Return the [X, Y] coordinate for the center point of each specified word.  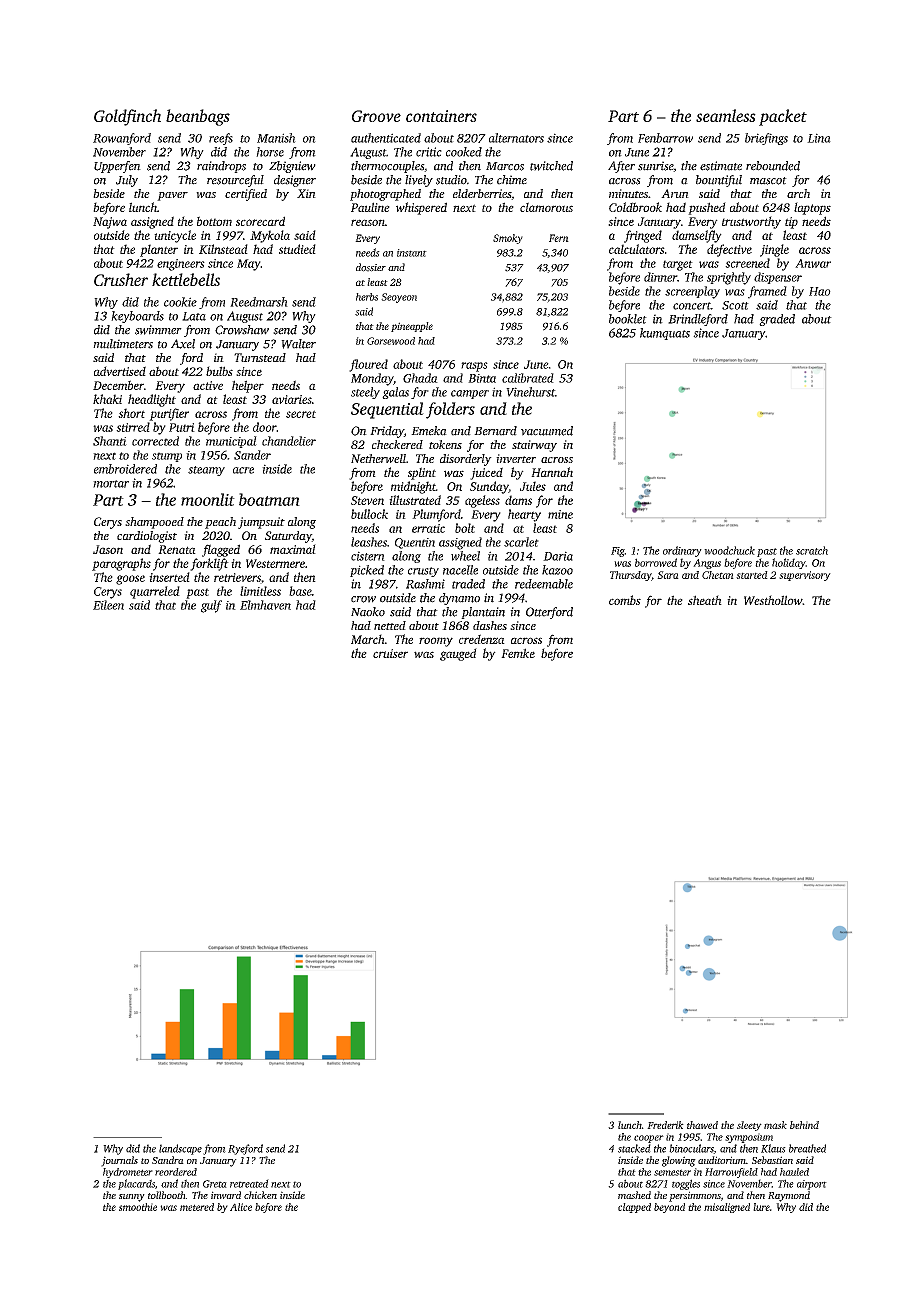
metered [197, 1207]
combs [625, 600]
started [752, 575]
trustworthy [751, 222]
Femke [518, 653]
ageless [482, 501]
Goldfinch [127, 117]
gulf [211, 606]
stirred [133, 427]
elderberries [482, 193]
